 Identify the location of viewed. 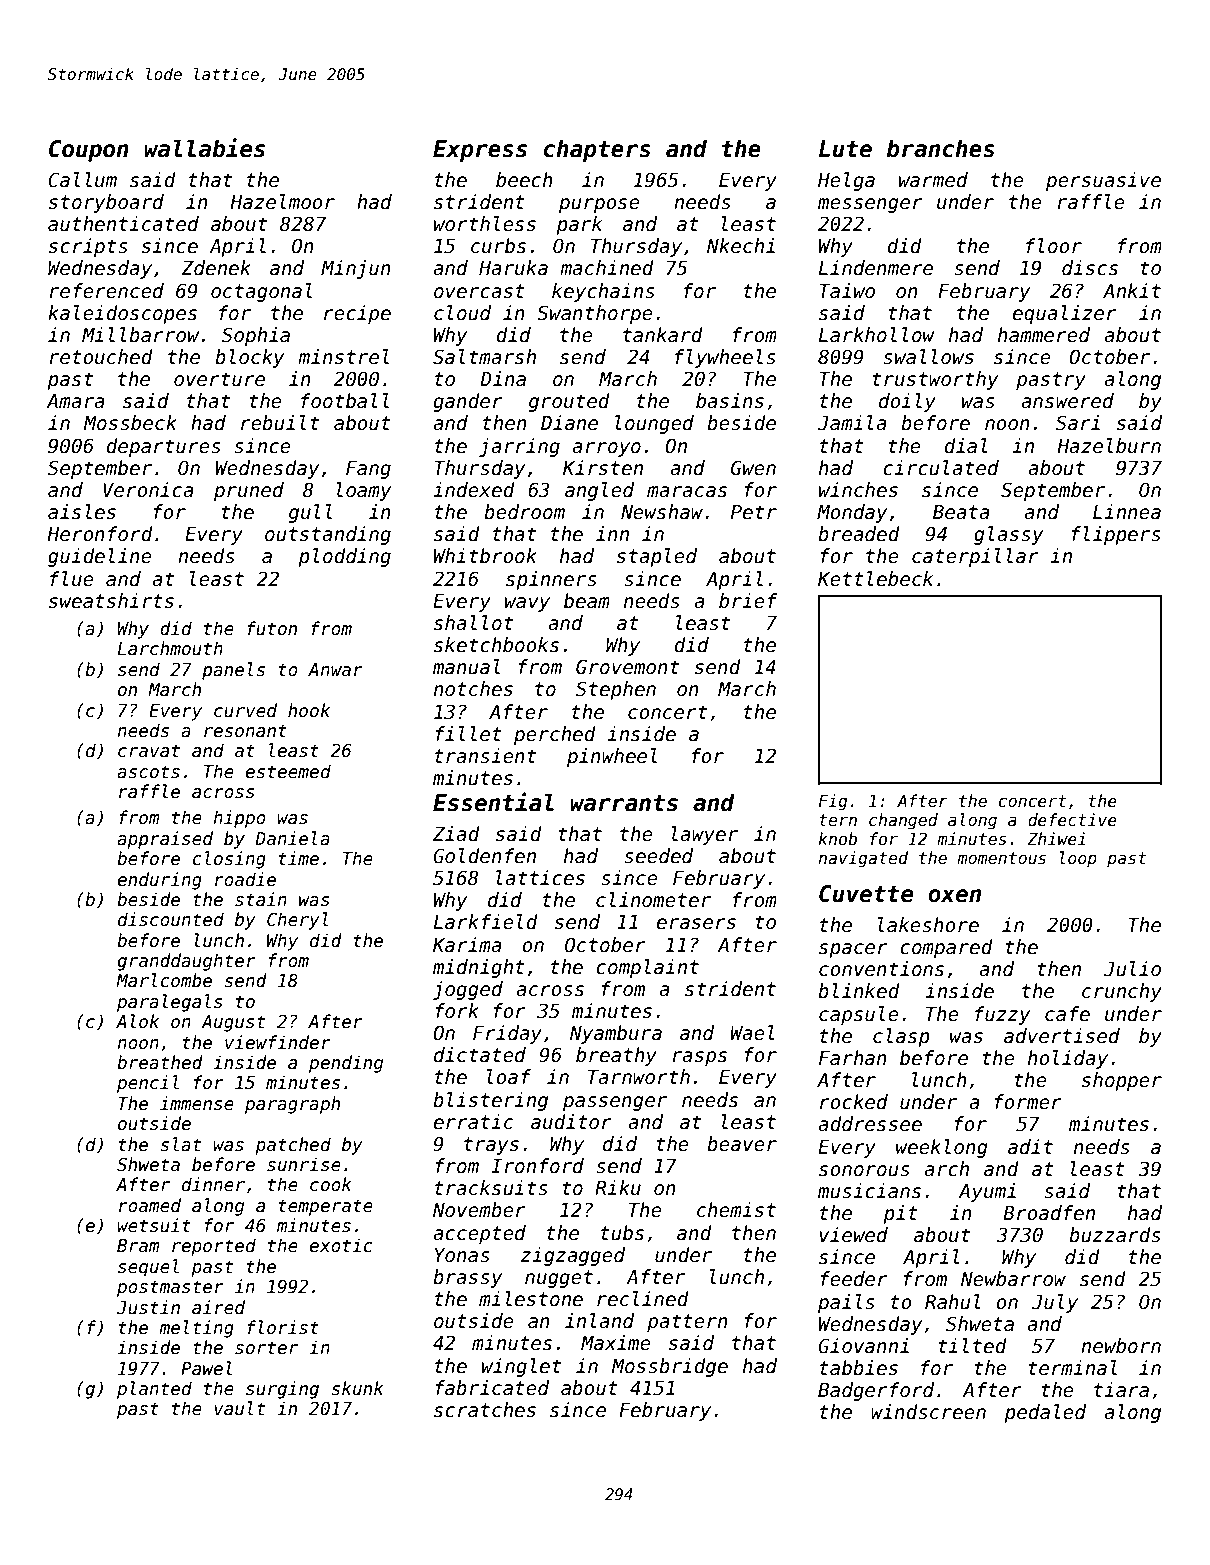
(854, 1235).
